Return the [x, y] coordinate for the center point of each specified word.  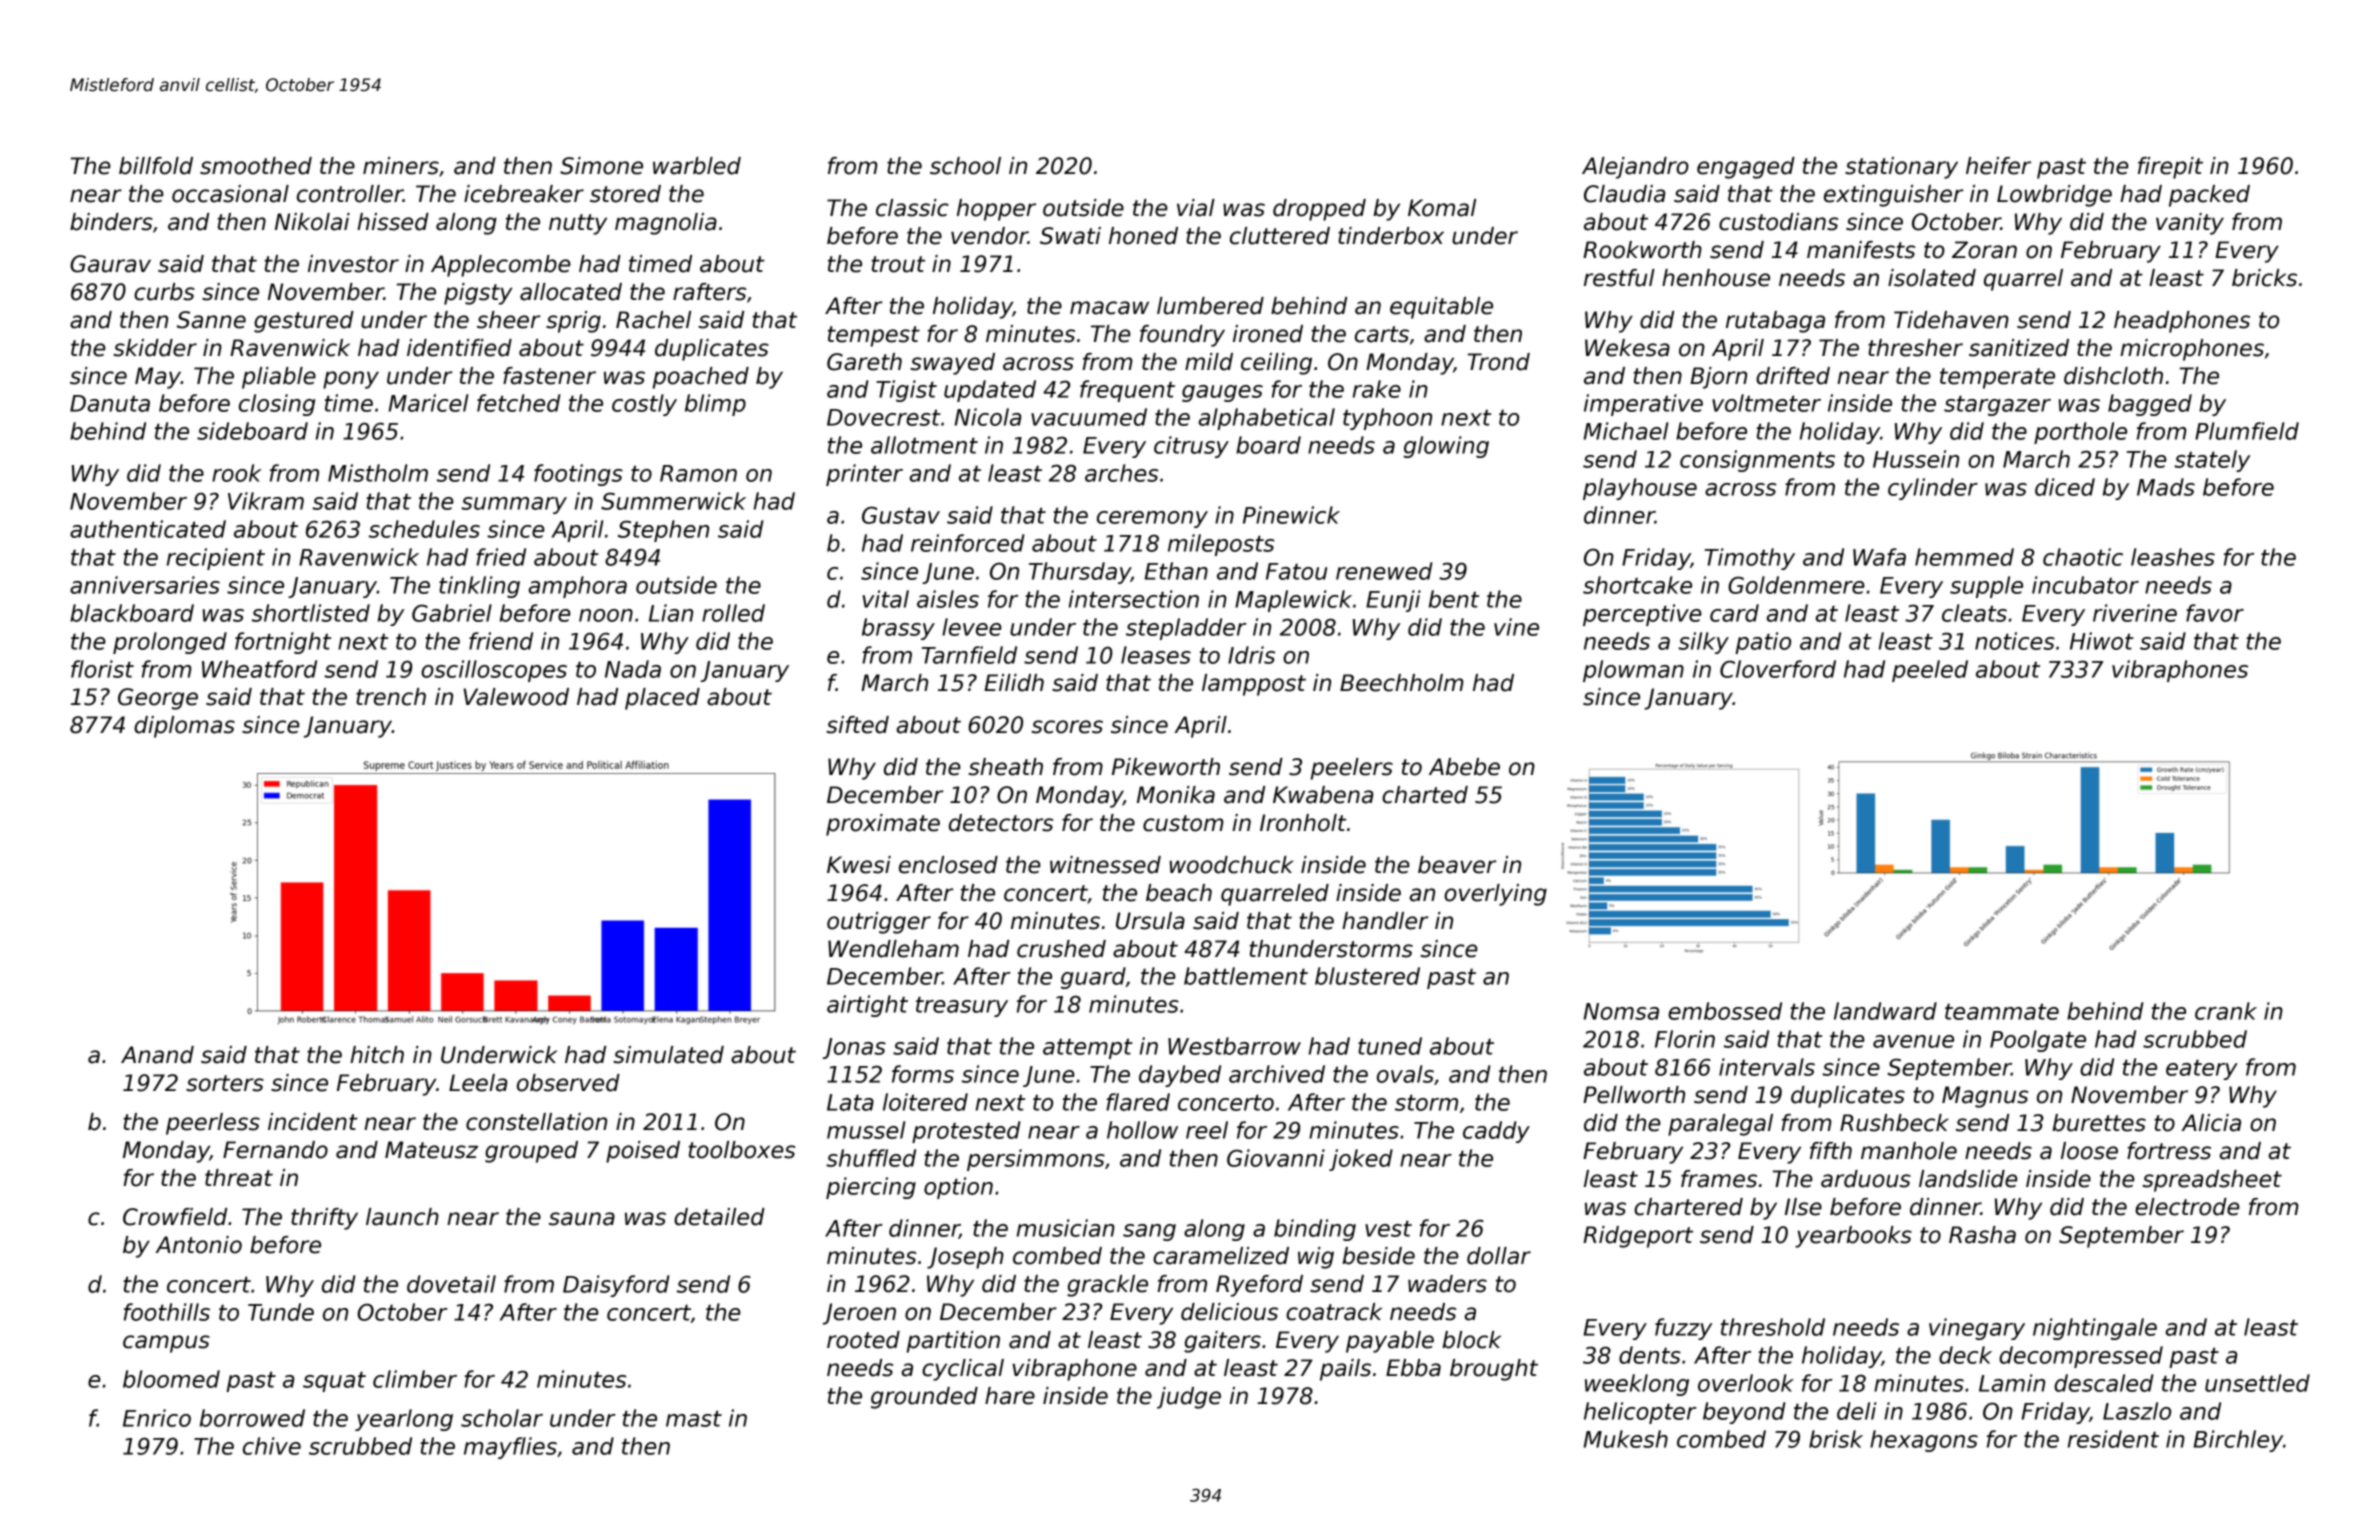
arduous [1866, 1179]
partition [953, 1342]
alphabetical [1266, 419]
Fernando [275, 1150]
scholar [502, 1418]
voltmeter [1766, 403]
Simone [601, 166]
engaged [1746, 168]
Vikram [266, 501]
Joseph [965, 1258]
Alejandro [1635, 168]
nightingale [2095, 1329]
